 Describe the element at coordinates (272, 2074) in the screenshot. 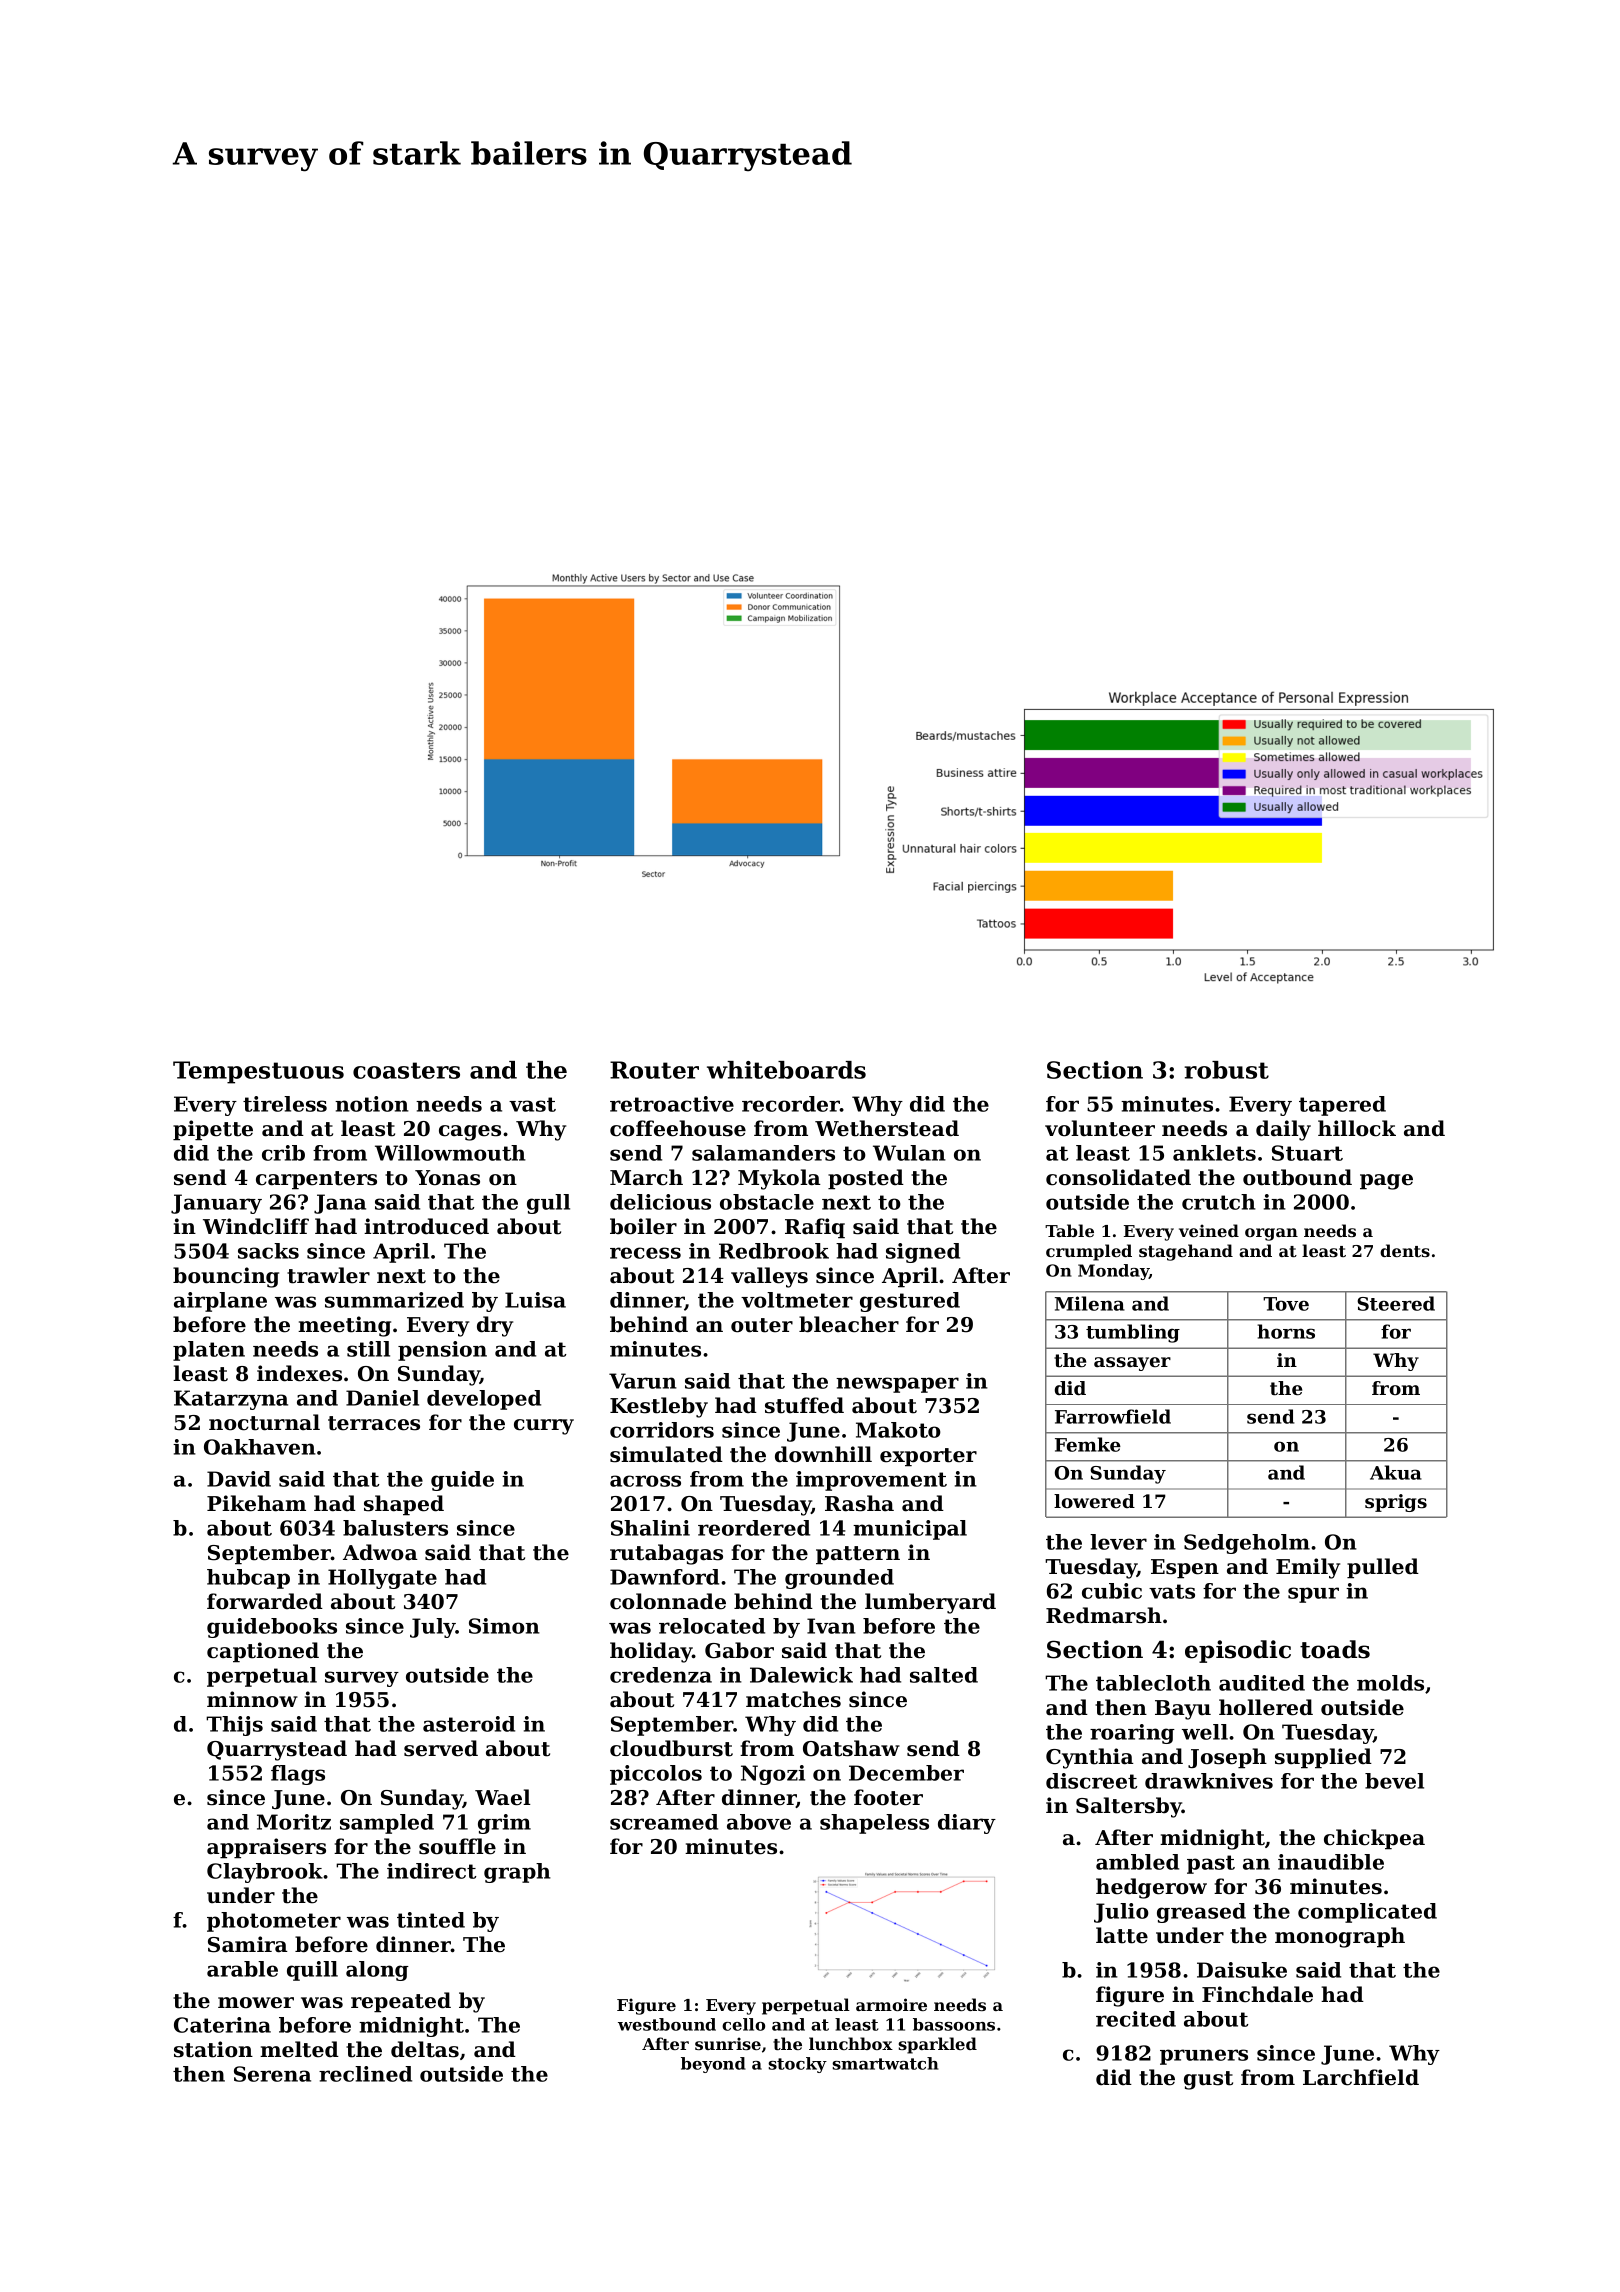

I see `Serena` at that location.
